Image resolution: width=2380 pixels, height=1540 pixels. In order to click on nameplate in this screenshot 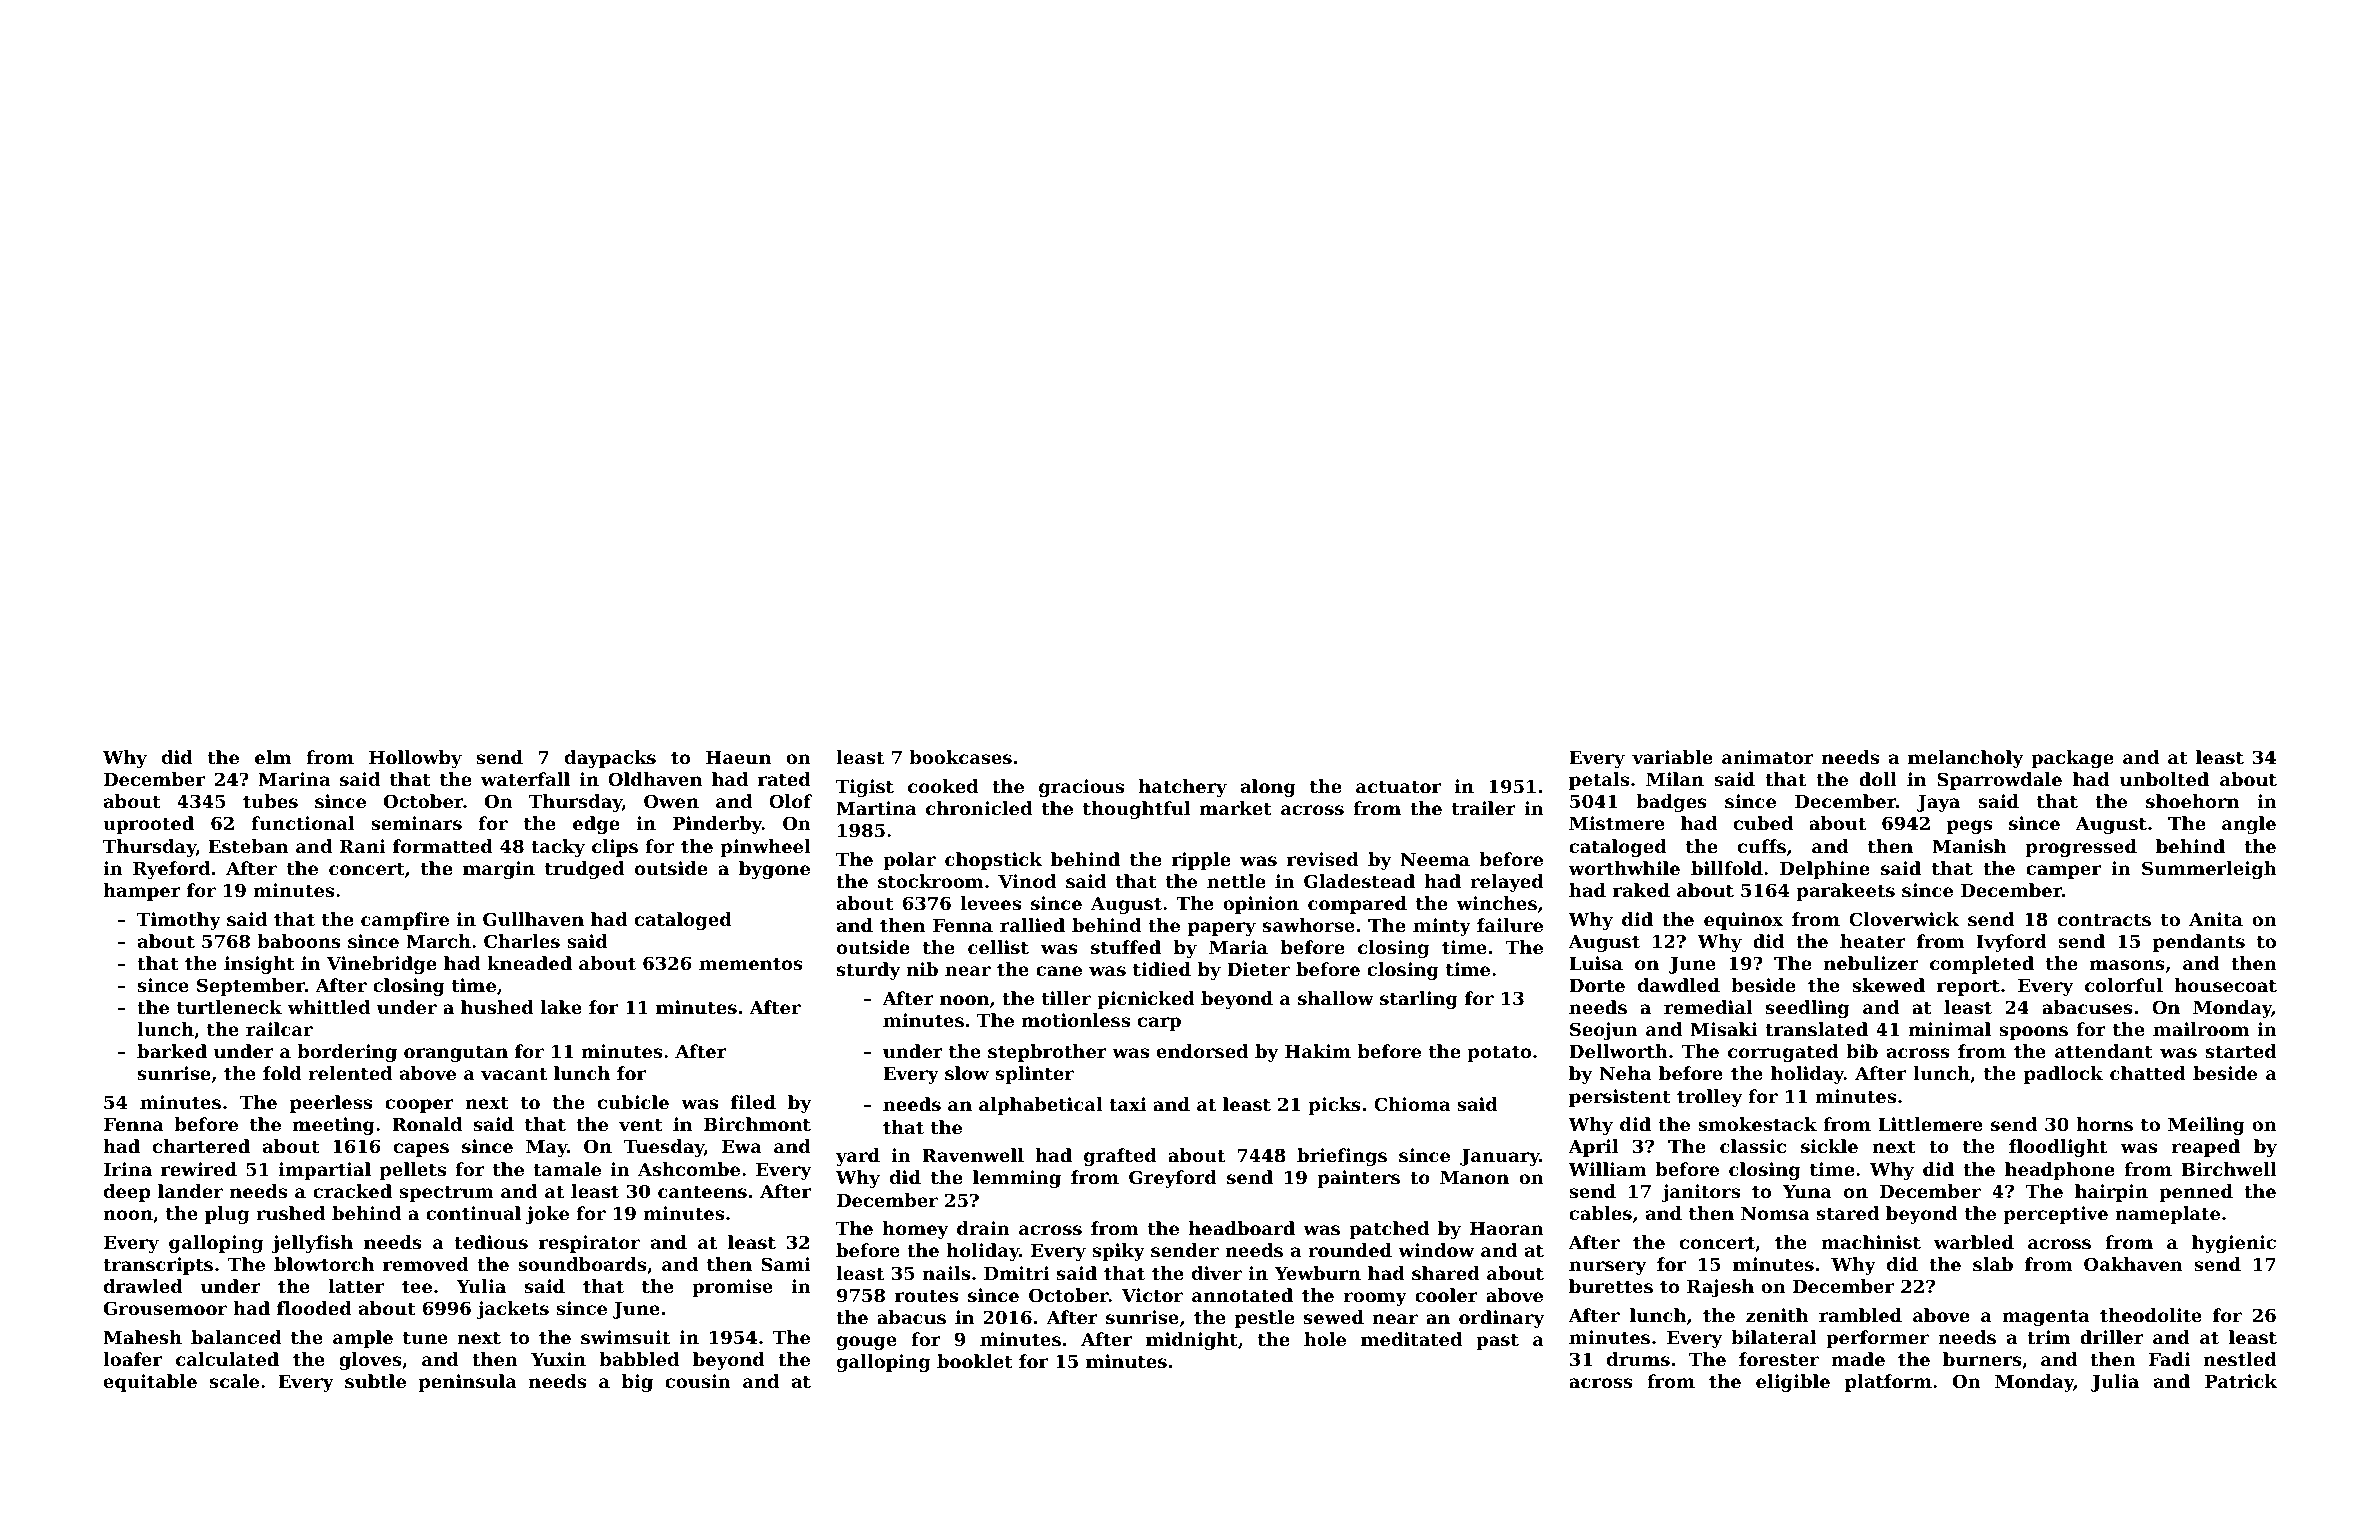, I will do `click(2167, 1215)`.
